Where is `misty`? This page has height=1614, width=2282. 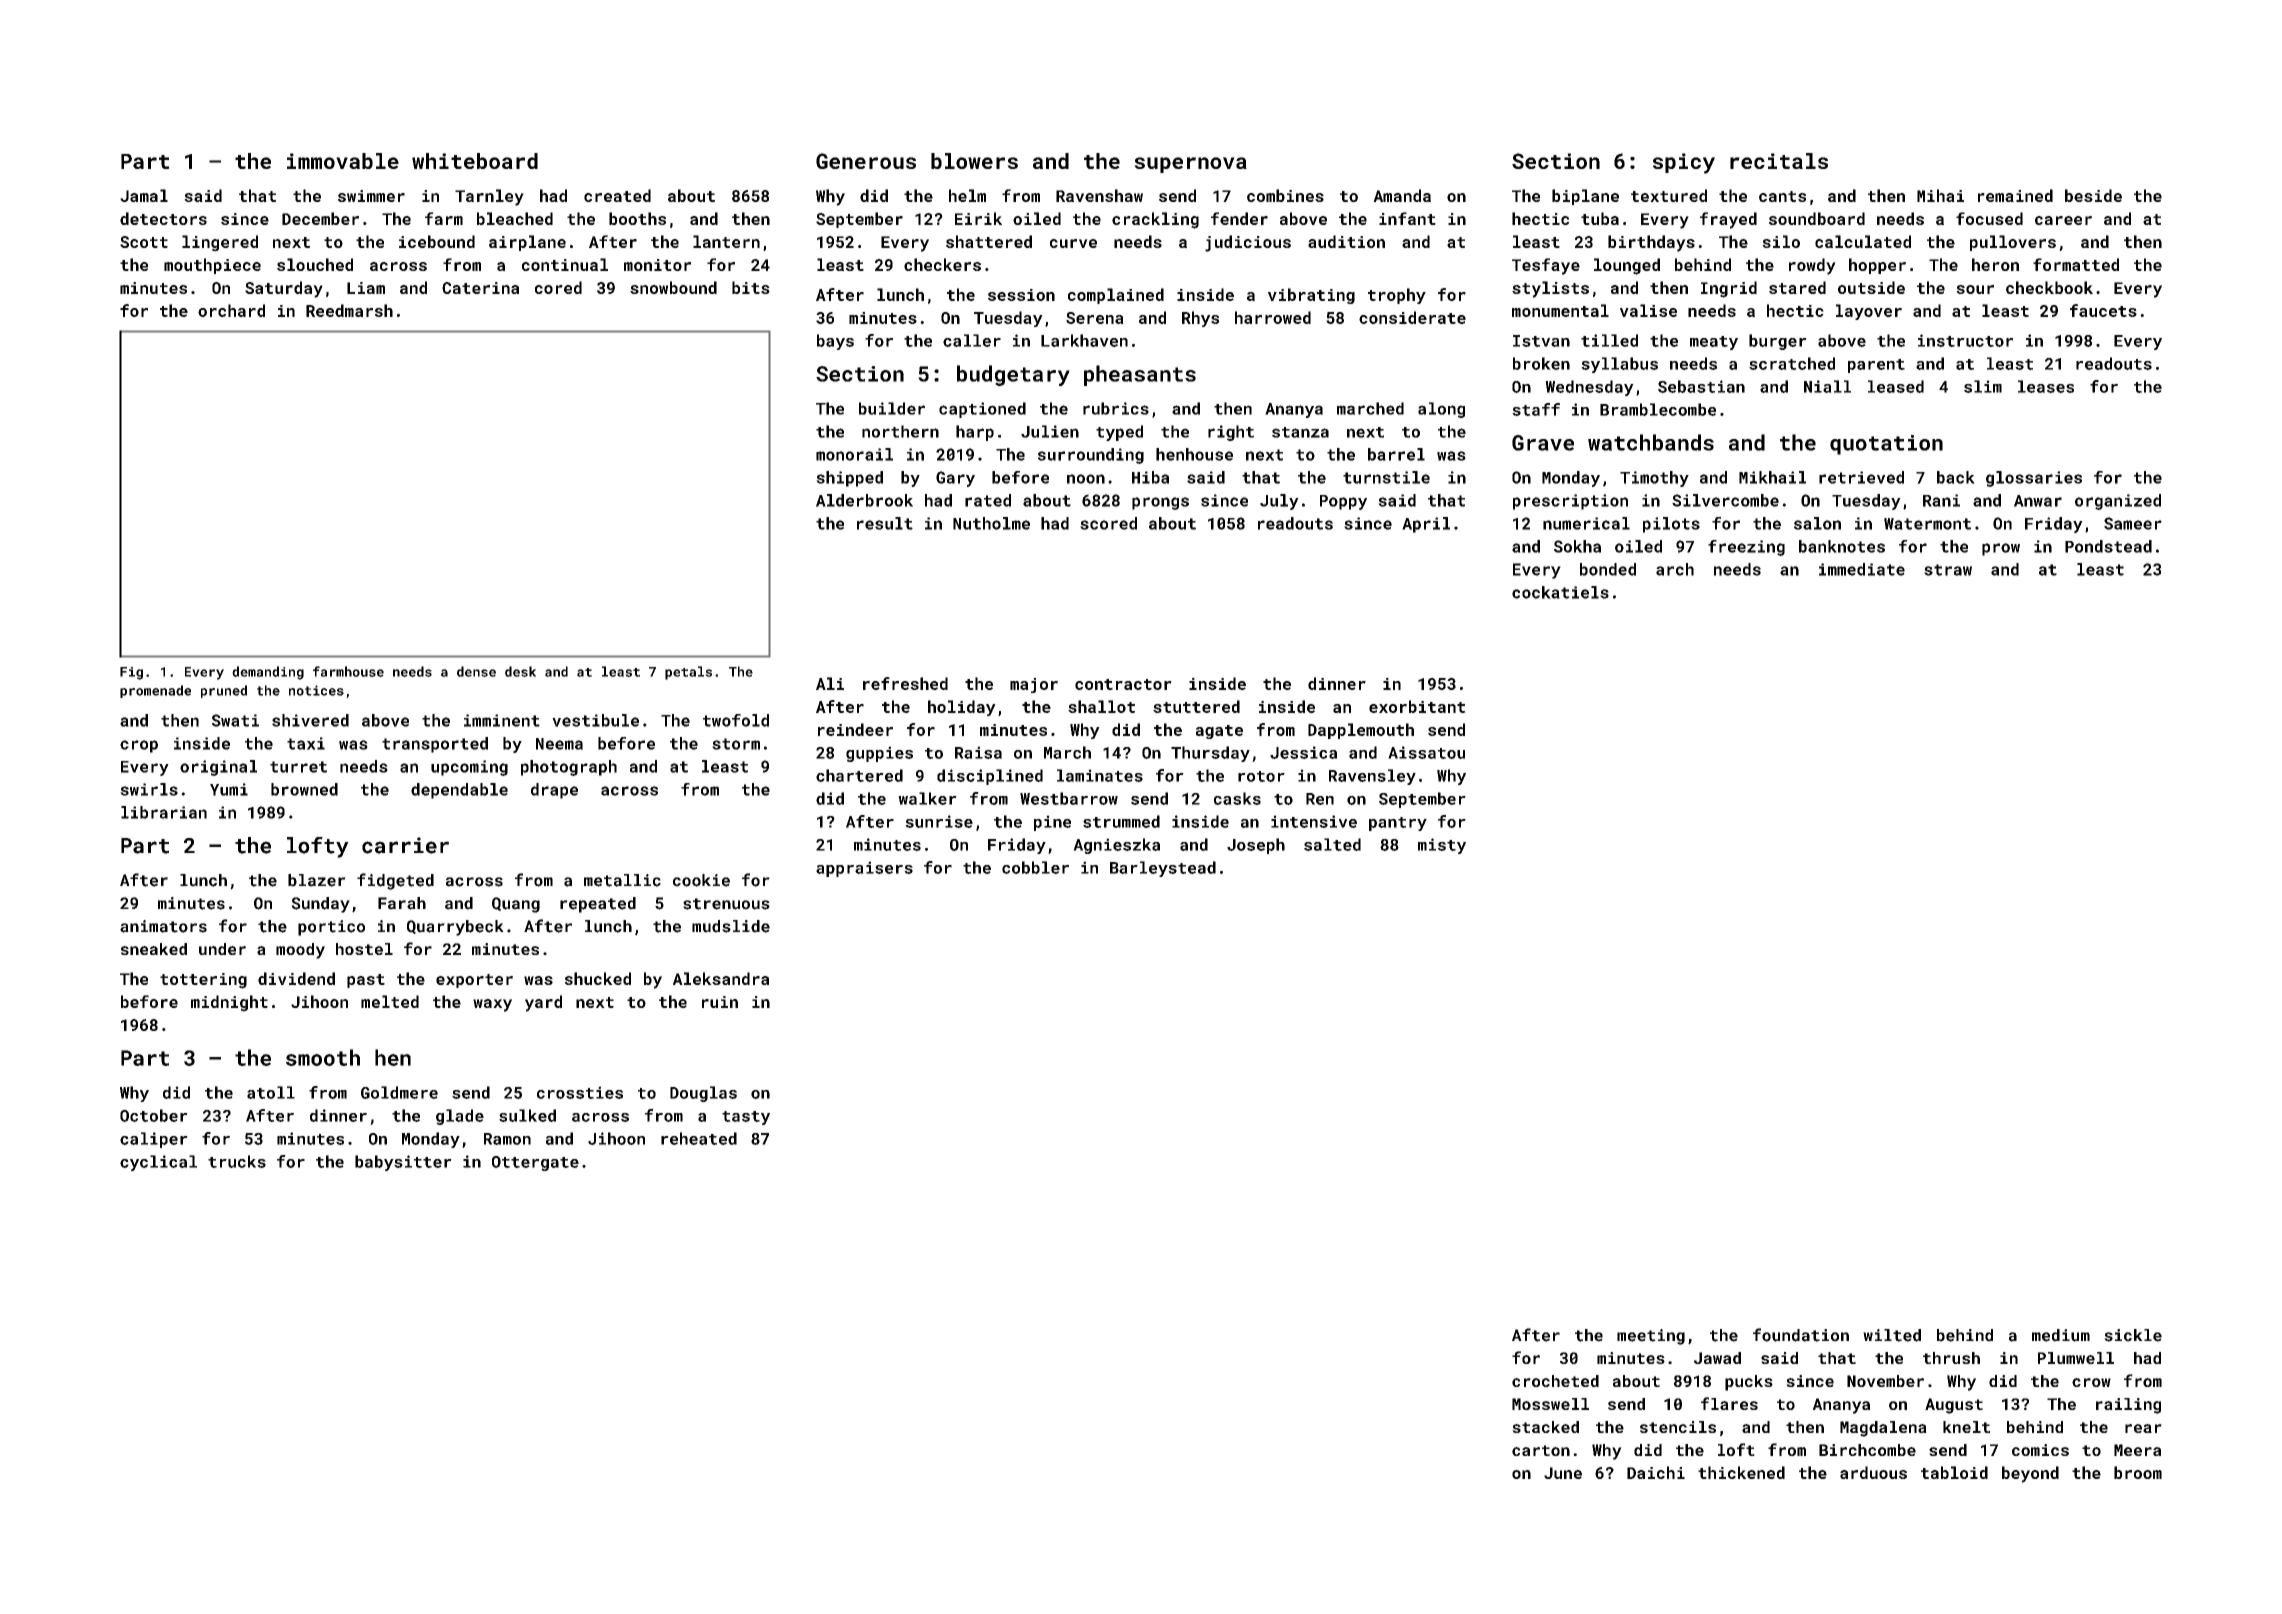
misty is located at coordinates (1442, 846).
